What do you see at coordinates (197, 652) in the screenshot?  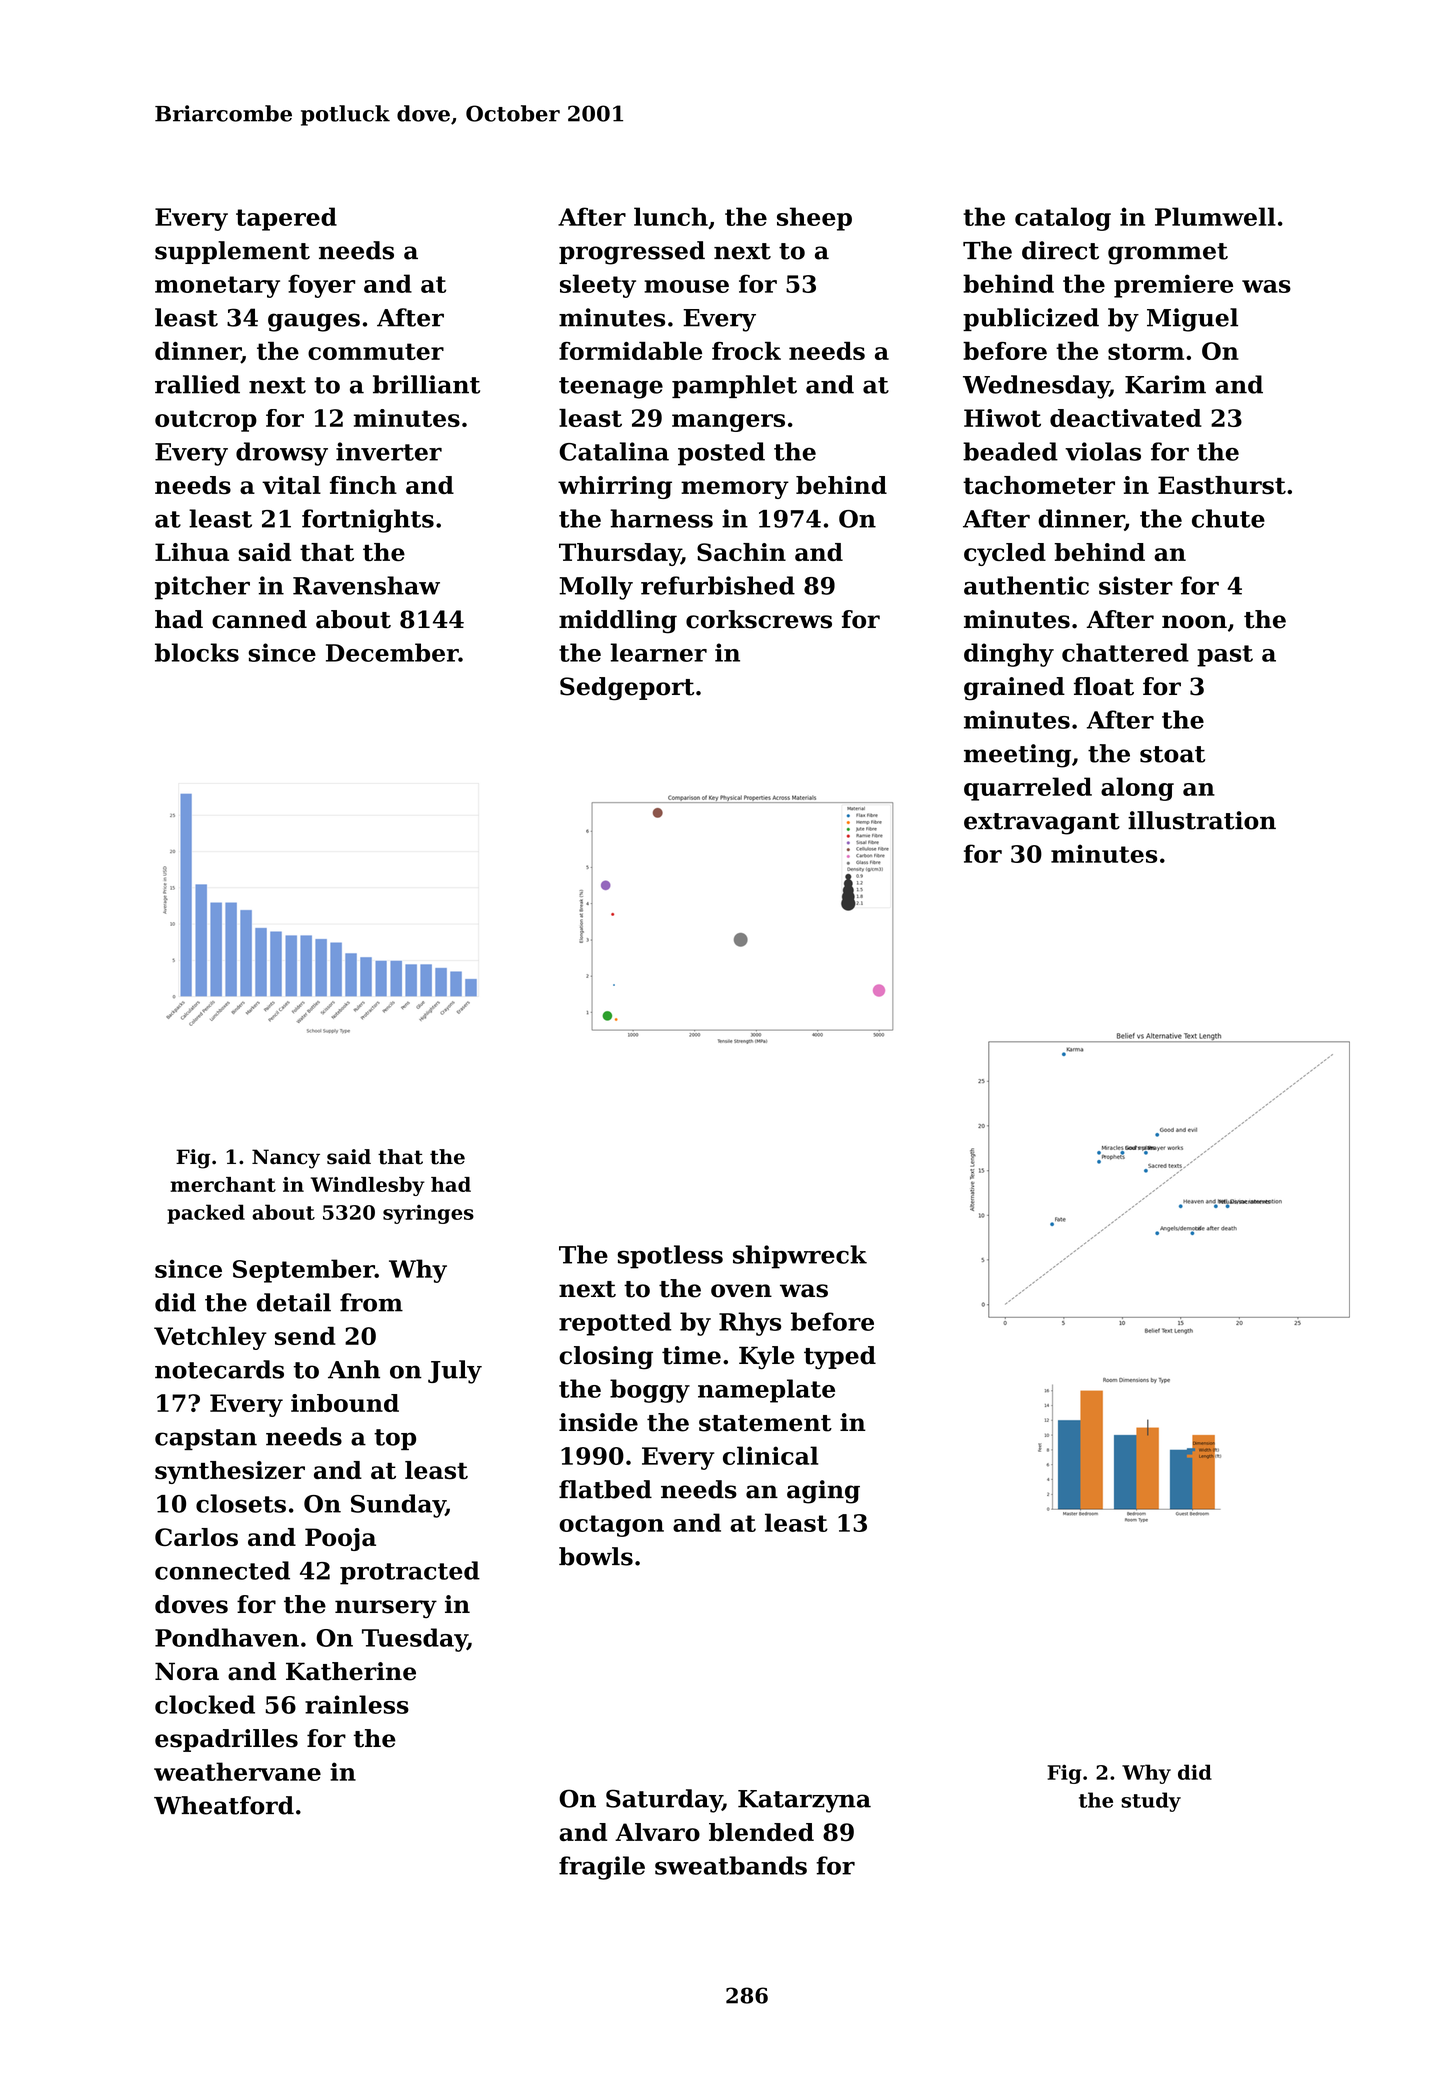 I see `blocks` at bounding box center [197, 652].
